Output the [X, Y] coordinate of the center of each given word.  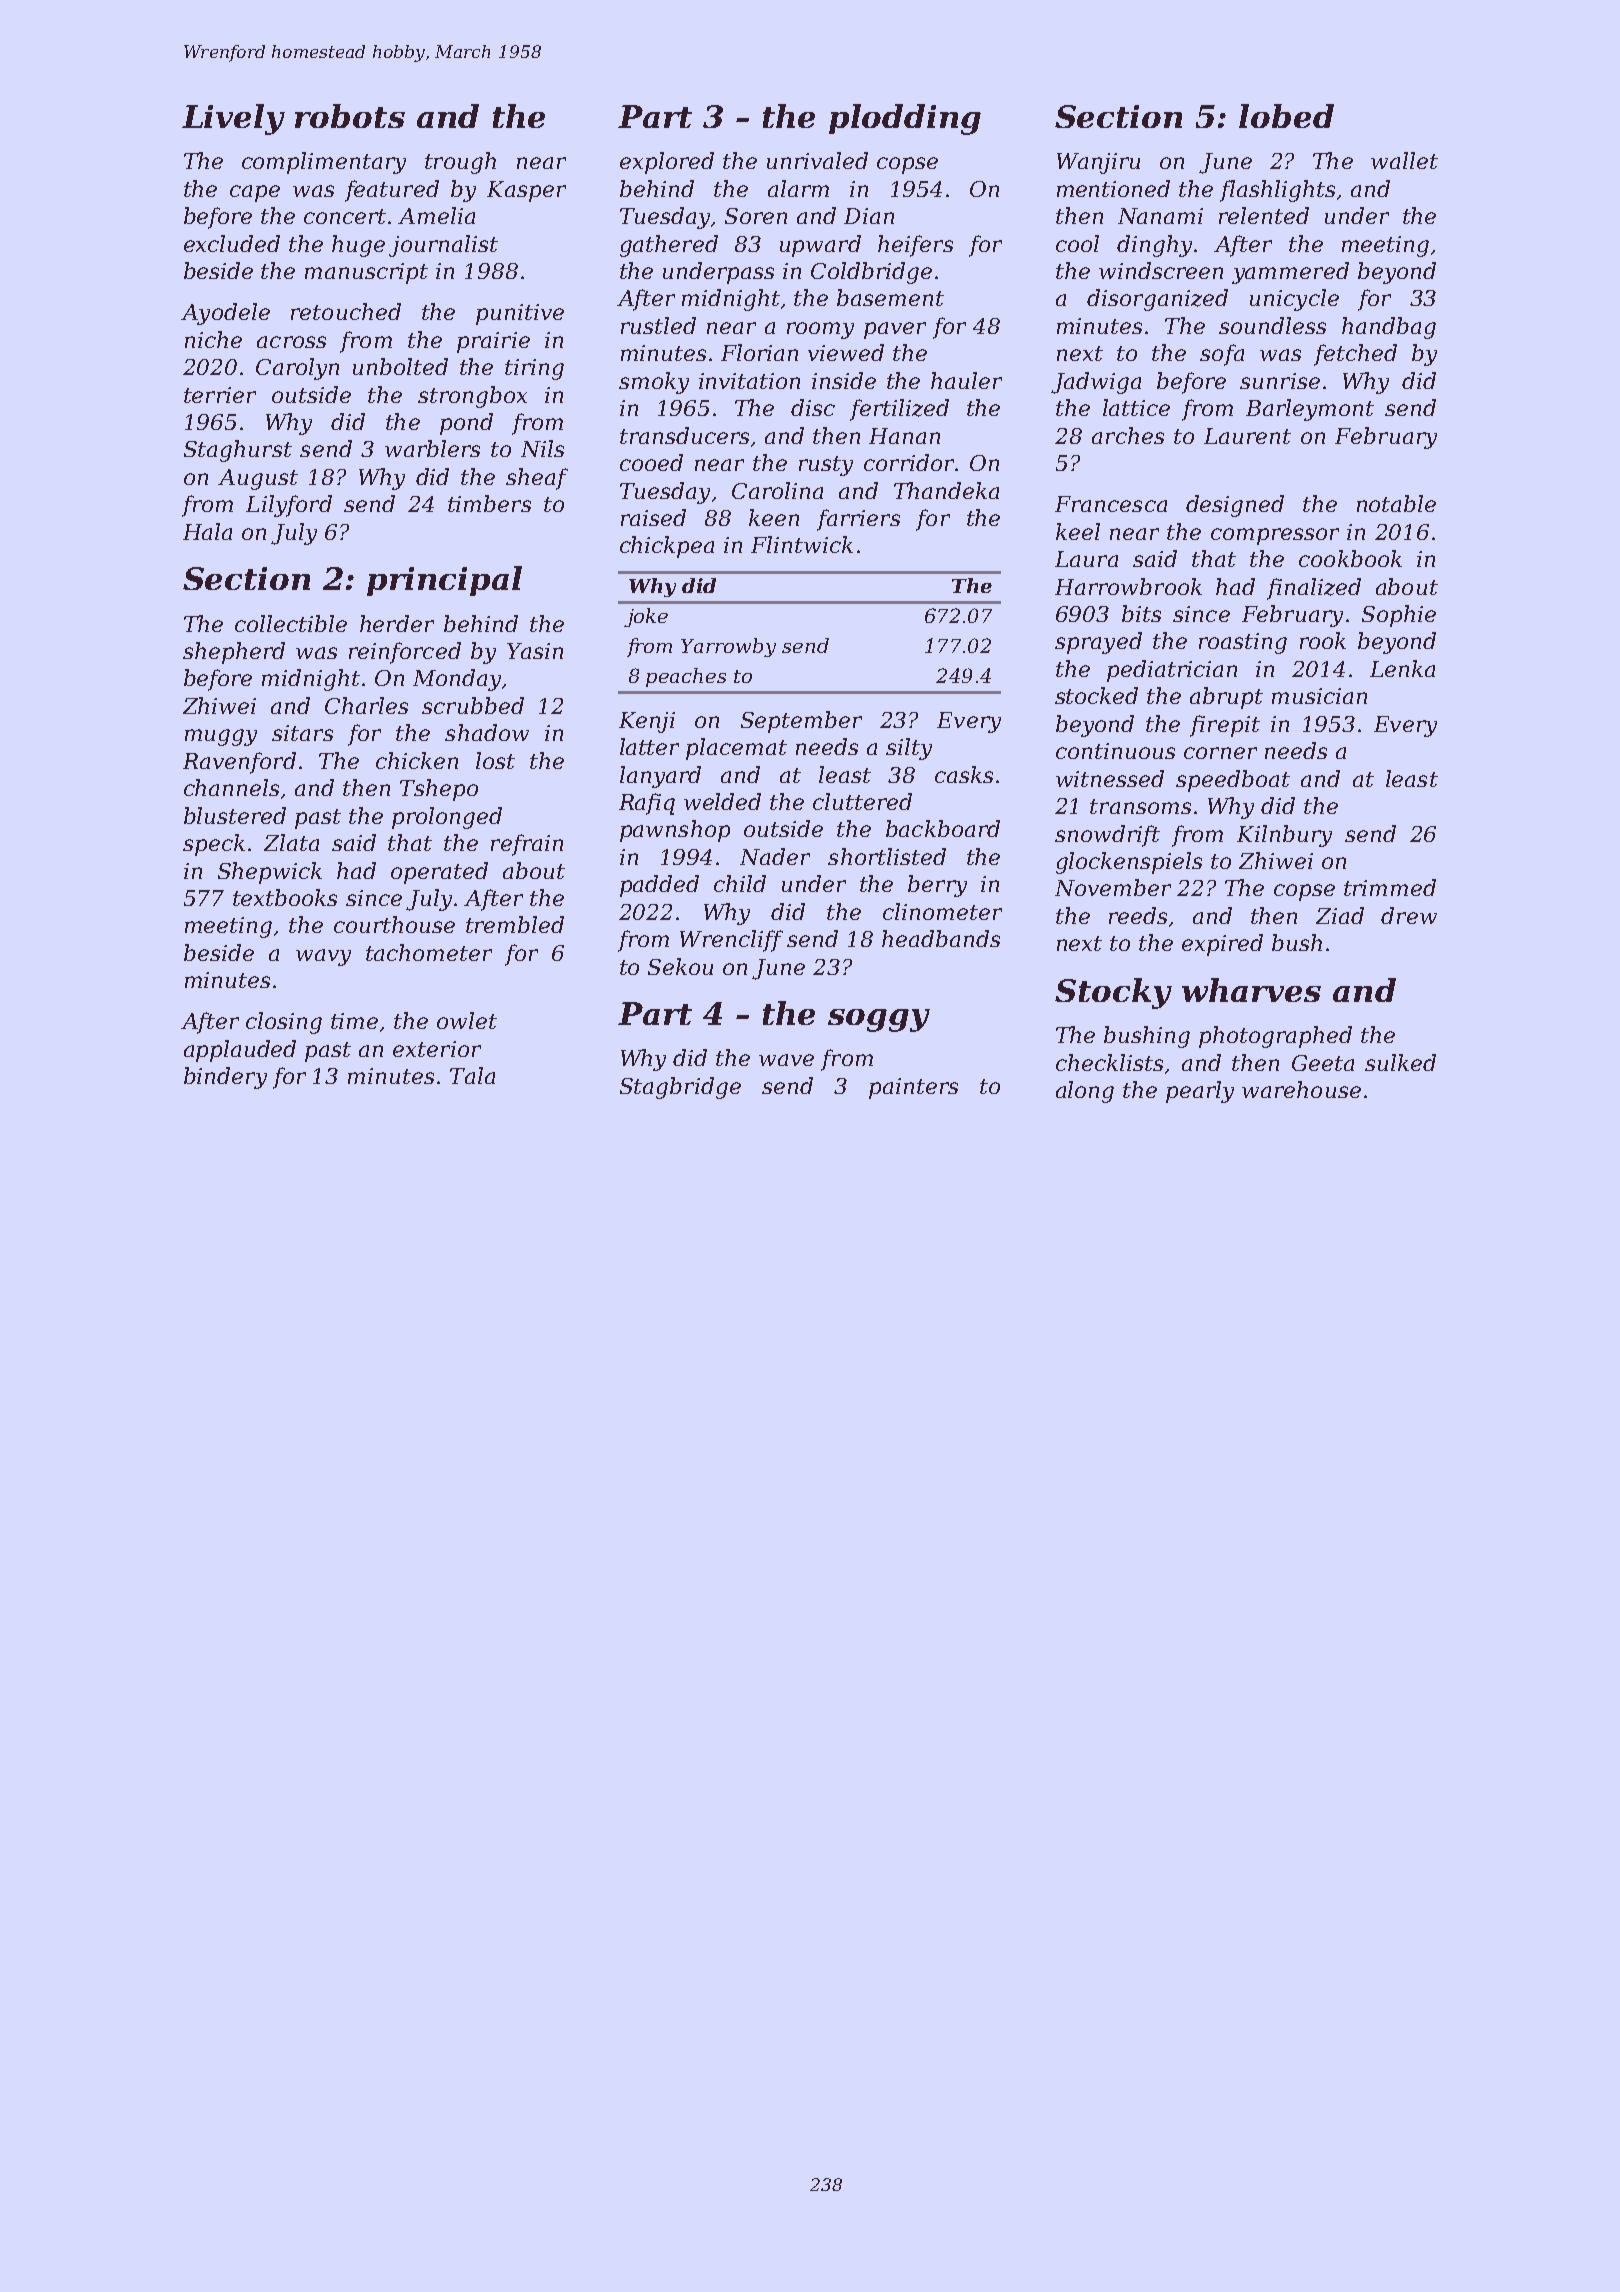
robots [350, 116]
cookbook [1350, 558]
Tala [472, 1075]
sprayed [1098, 643]
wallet [1404, 160]
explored [667, 163]
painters [913, 1088]
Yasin [535, 651]
